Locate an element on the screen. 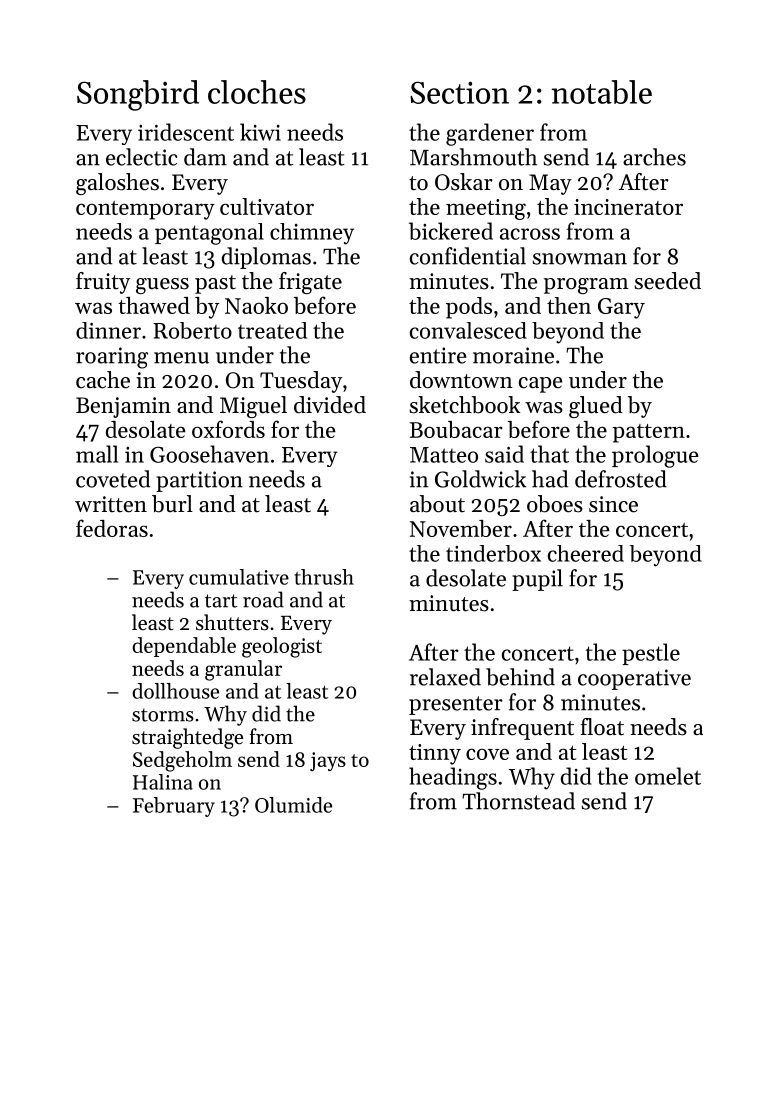  cloches is located at coordinates (257, 92).
